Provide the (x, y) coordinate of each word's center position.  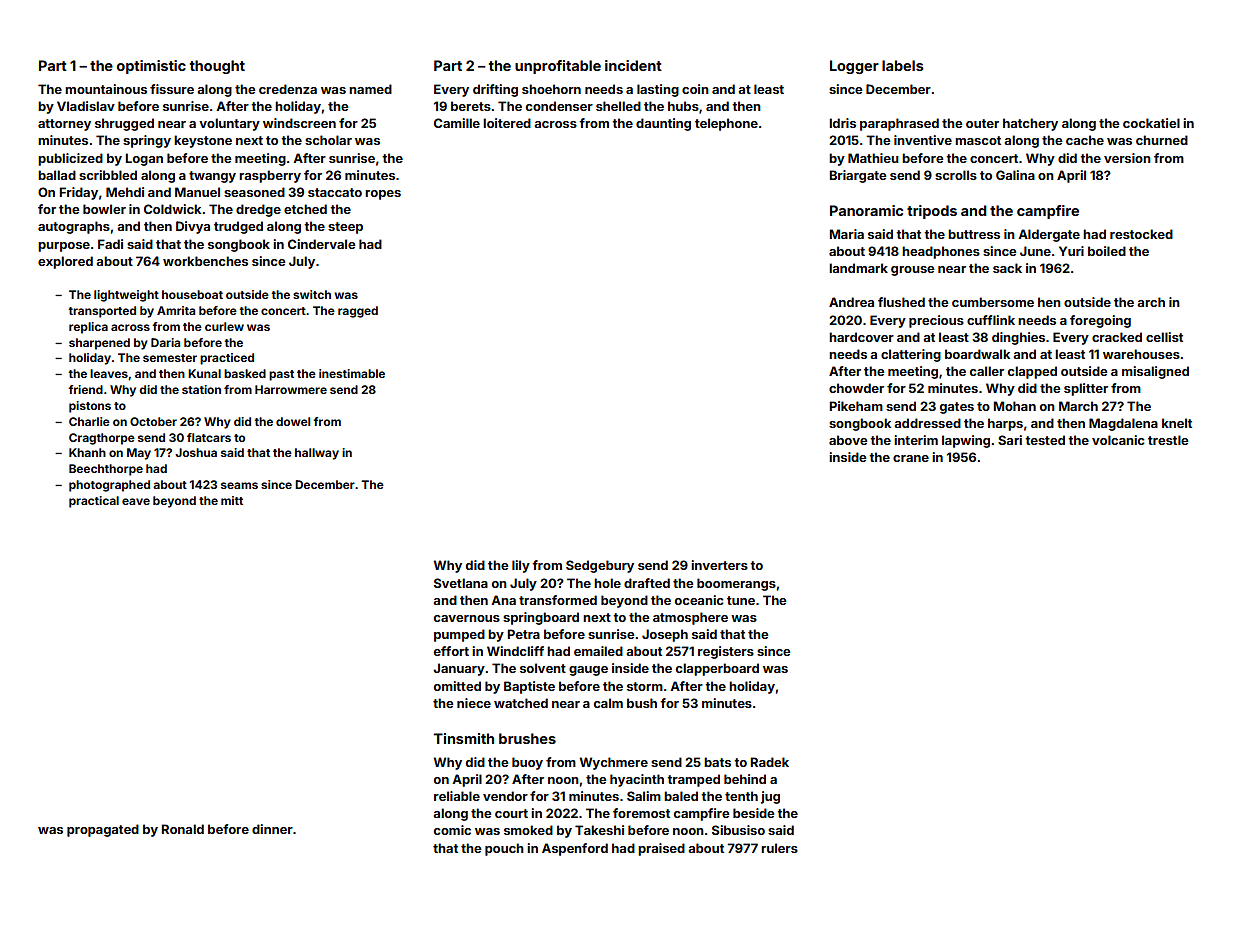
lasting (658, 90)
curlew (224, 326)
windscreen (299, 123)
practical (94, 502)
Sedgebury (600, 566)
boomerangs (736, 584)
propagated (103, 830)
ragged (358, 312)
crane (911, 458)
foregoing (1100, 321)
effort (451, 651)
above (848, 440)
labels (903, 65)
